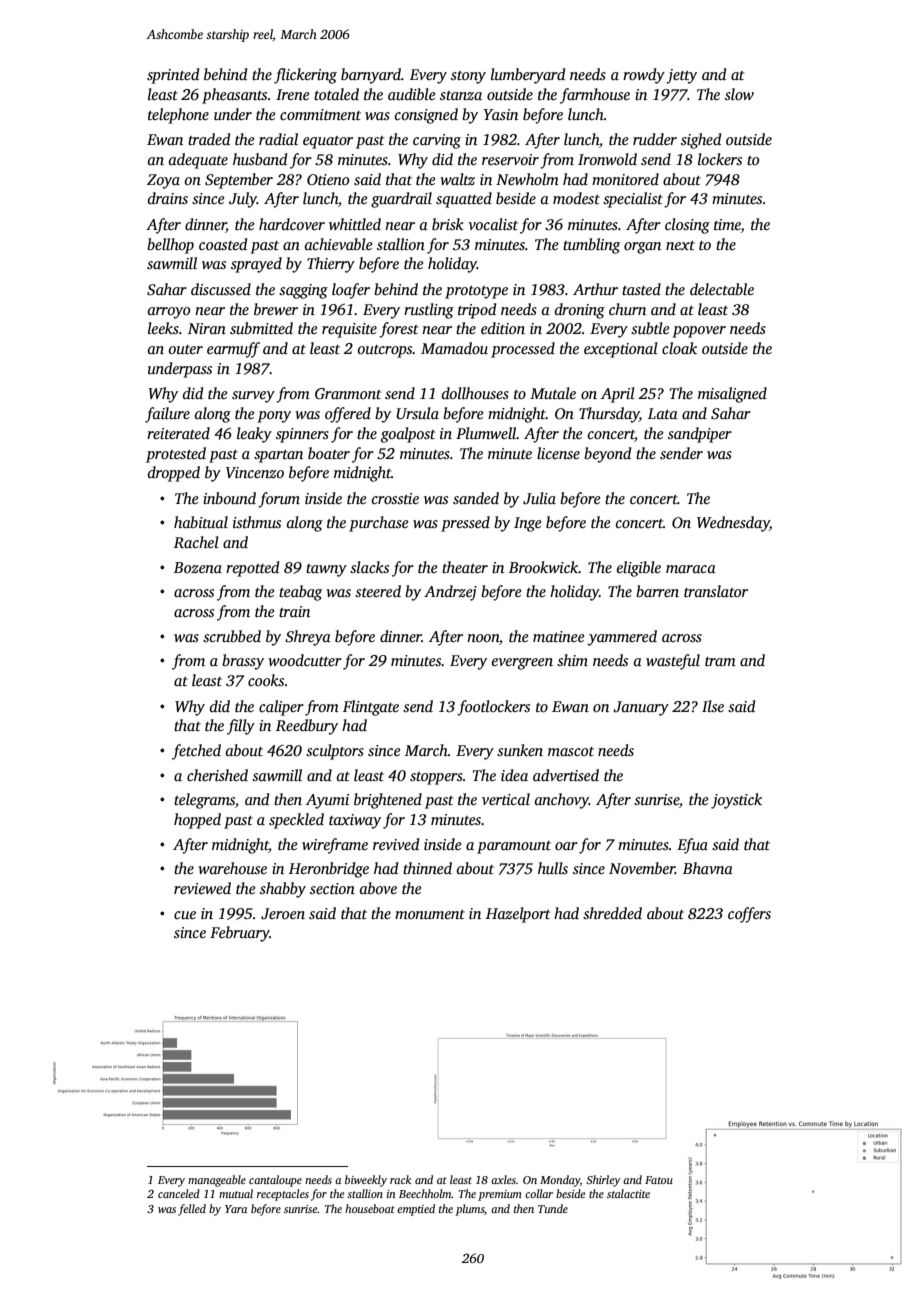 Image resolution: width=924 pixels, height=1314 pixels. What do you see at coordinates (173, 76) in the page?
I see `sprinted` at bounding box center [173, 76].
